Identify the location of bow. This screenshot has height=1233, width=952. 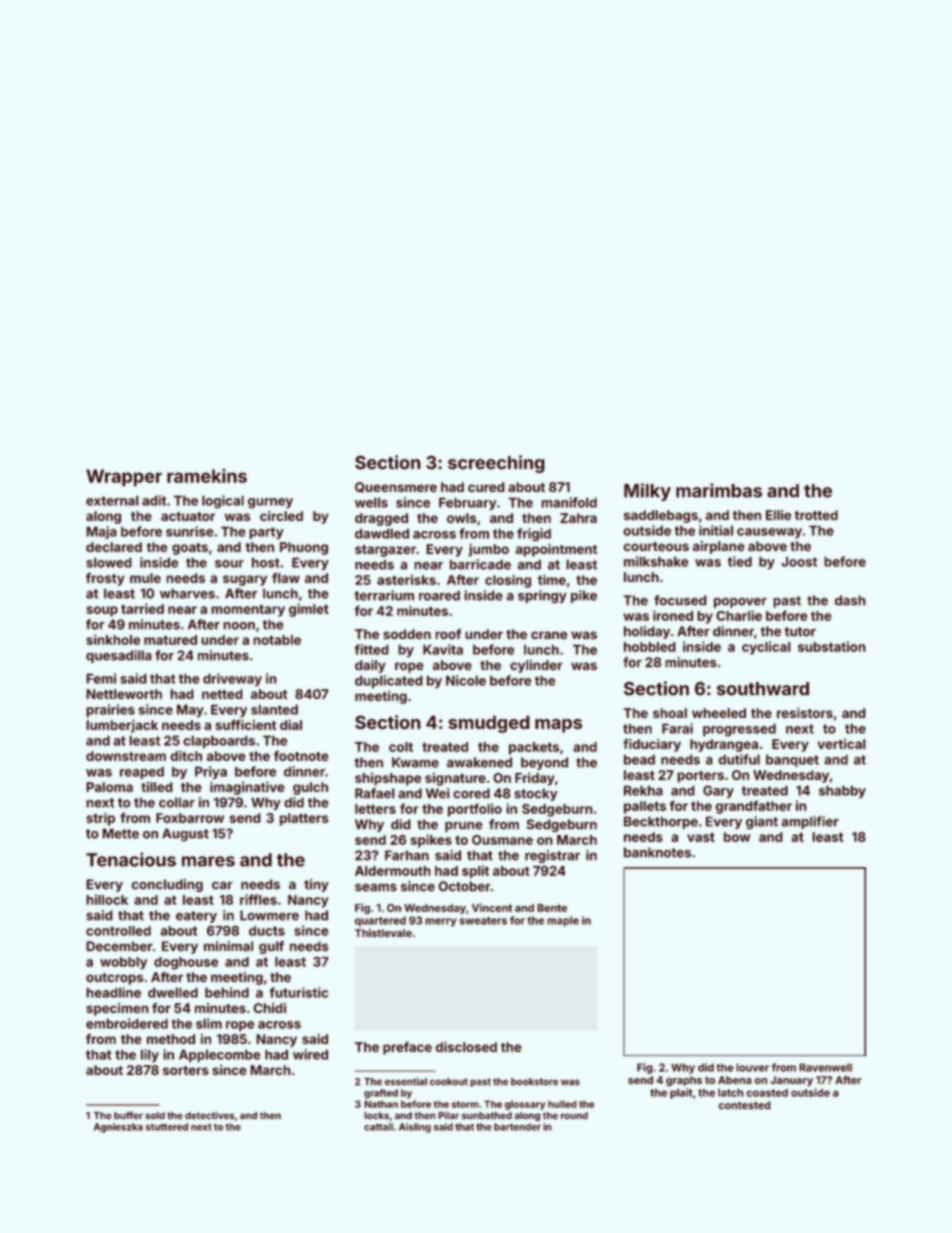
(737, 837).
